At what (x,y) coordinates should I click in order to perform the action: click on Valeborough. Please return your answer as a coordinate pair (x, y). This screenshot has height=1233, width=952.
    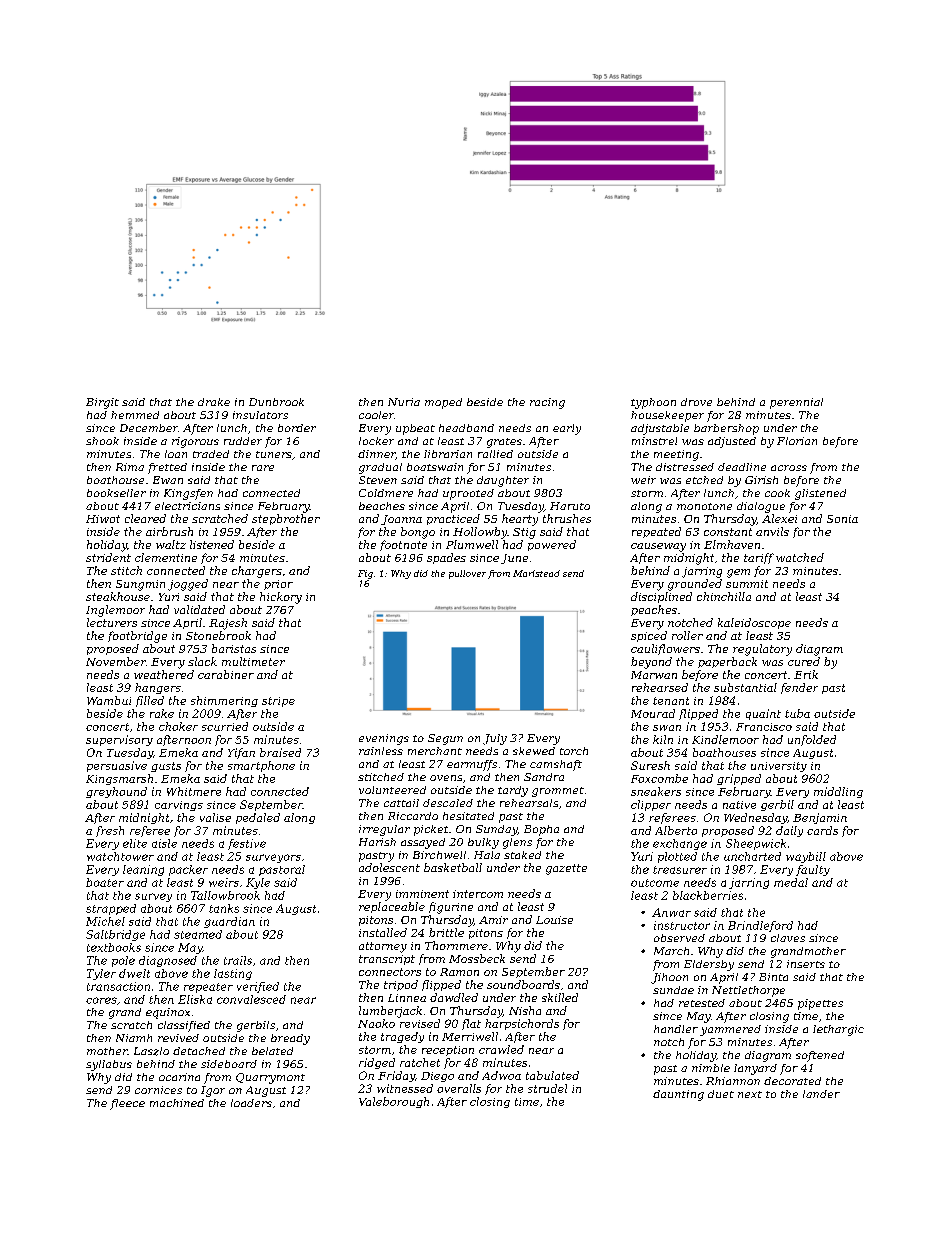
    Looking at the image, I should click on (394, 1102).
